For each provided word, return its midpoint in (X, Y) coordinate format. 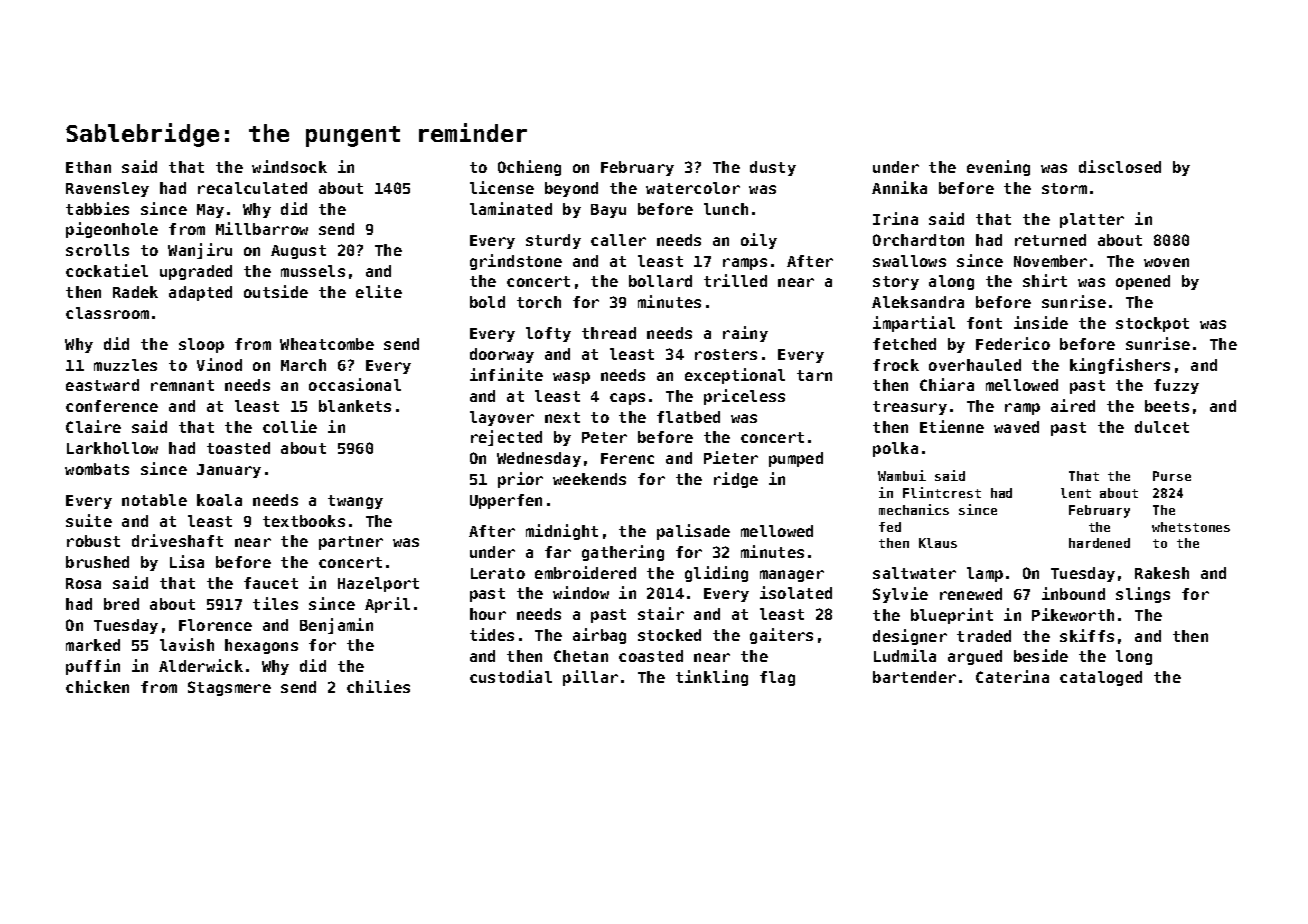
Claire (93, 426)
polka (895, 449)
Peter (604, 437)
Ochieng (529, 168)
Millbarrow (262, 228)
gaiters (781, 636)
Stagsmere (229, 688)
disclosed (1120, 166)
